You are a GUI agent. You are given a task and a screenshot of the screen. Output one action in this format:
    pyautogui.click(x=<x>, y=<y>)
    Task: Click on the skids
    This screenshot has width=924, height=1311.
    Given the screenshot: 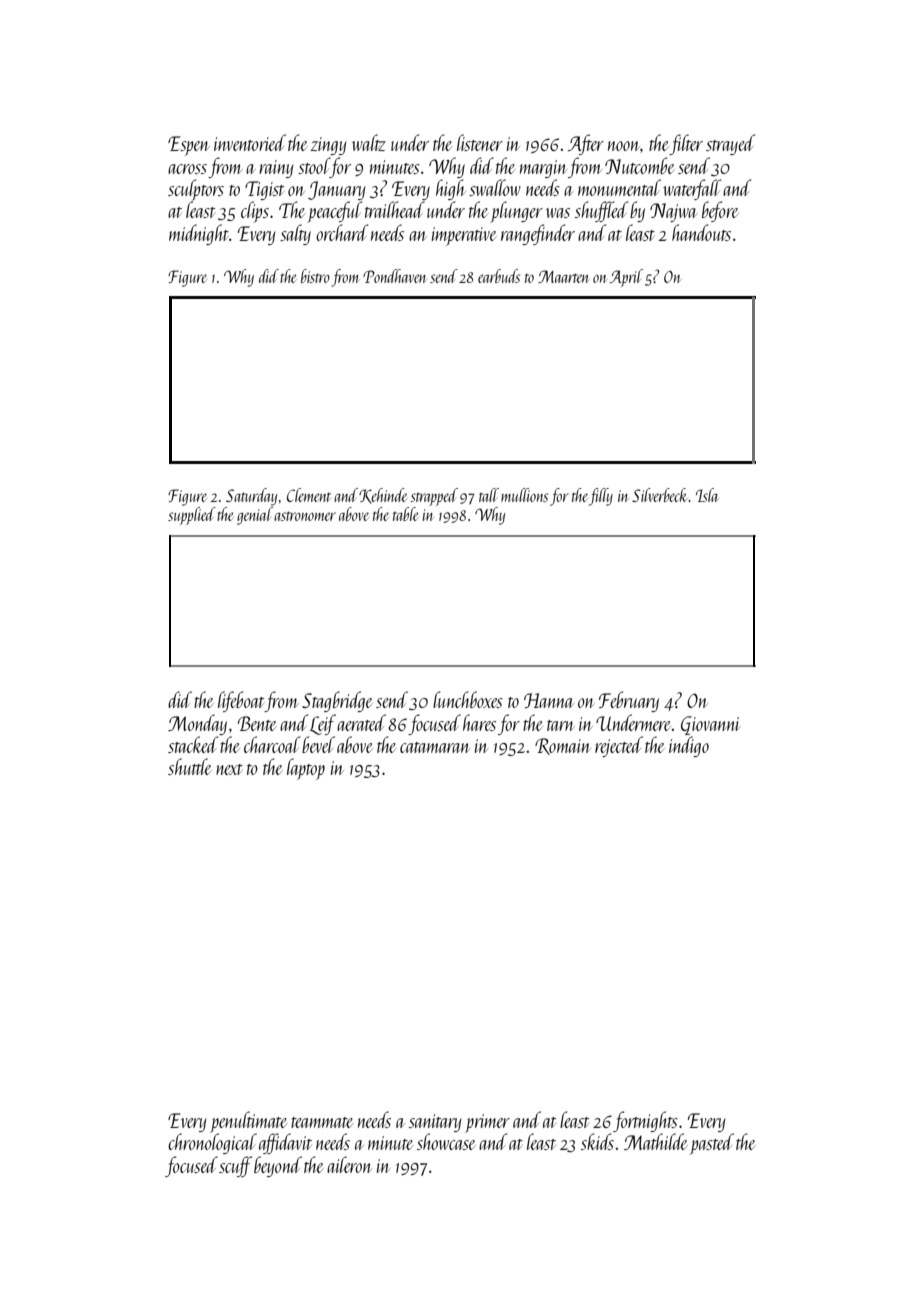 What is the action you would take?
    pyautogui.click(x=597, y=1141)
